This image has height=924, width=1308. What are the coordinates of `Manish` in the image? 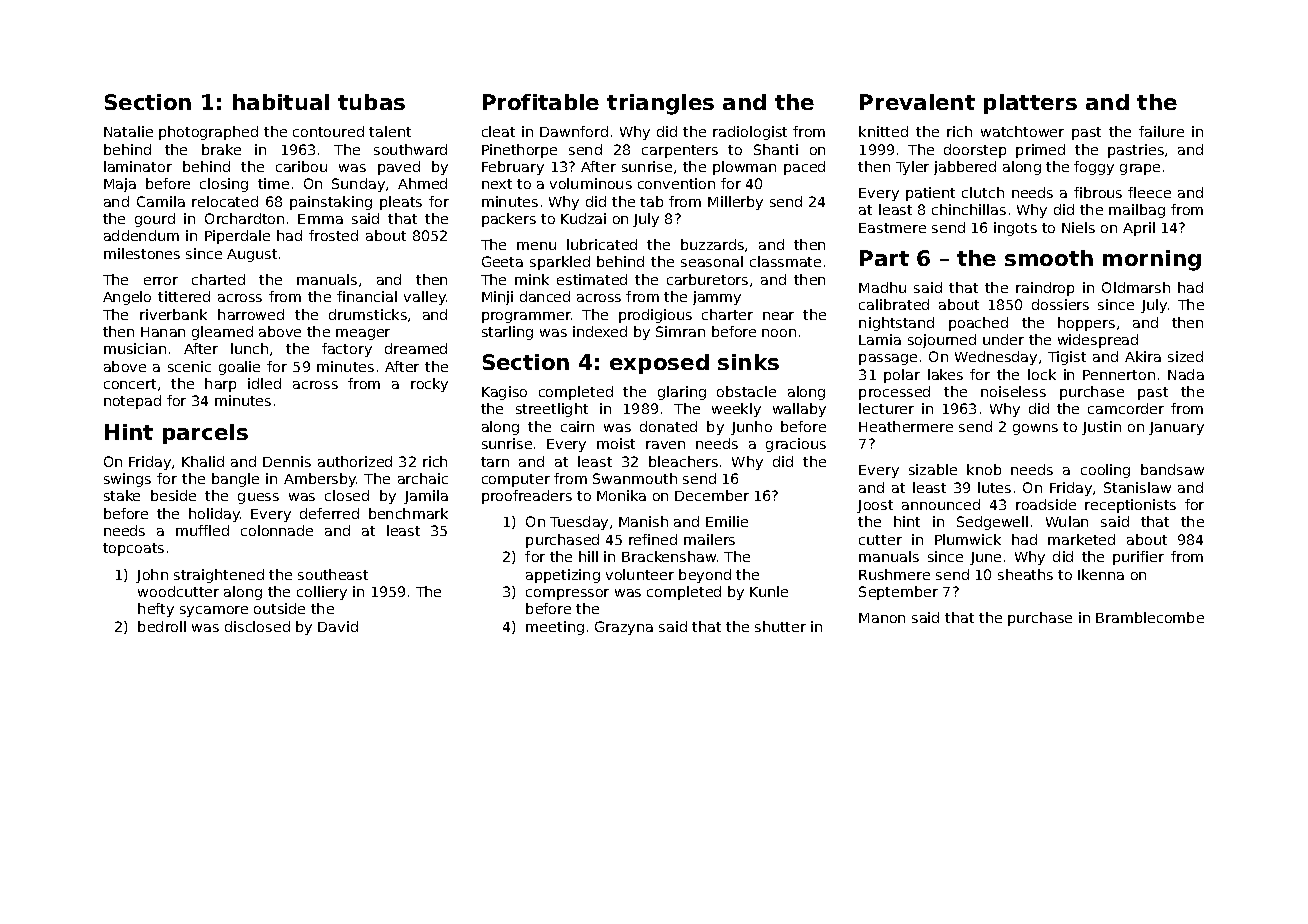 It's located at (643, 521).
